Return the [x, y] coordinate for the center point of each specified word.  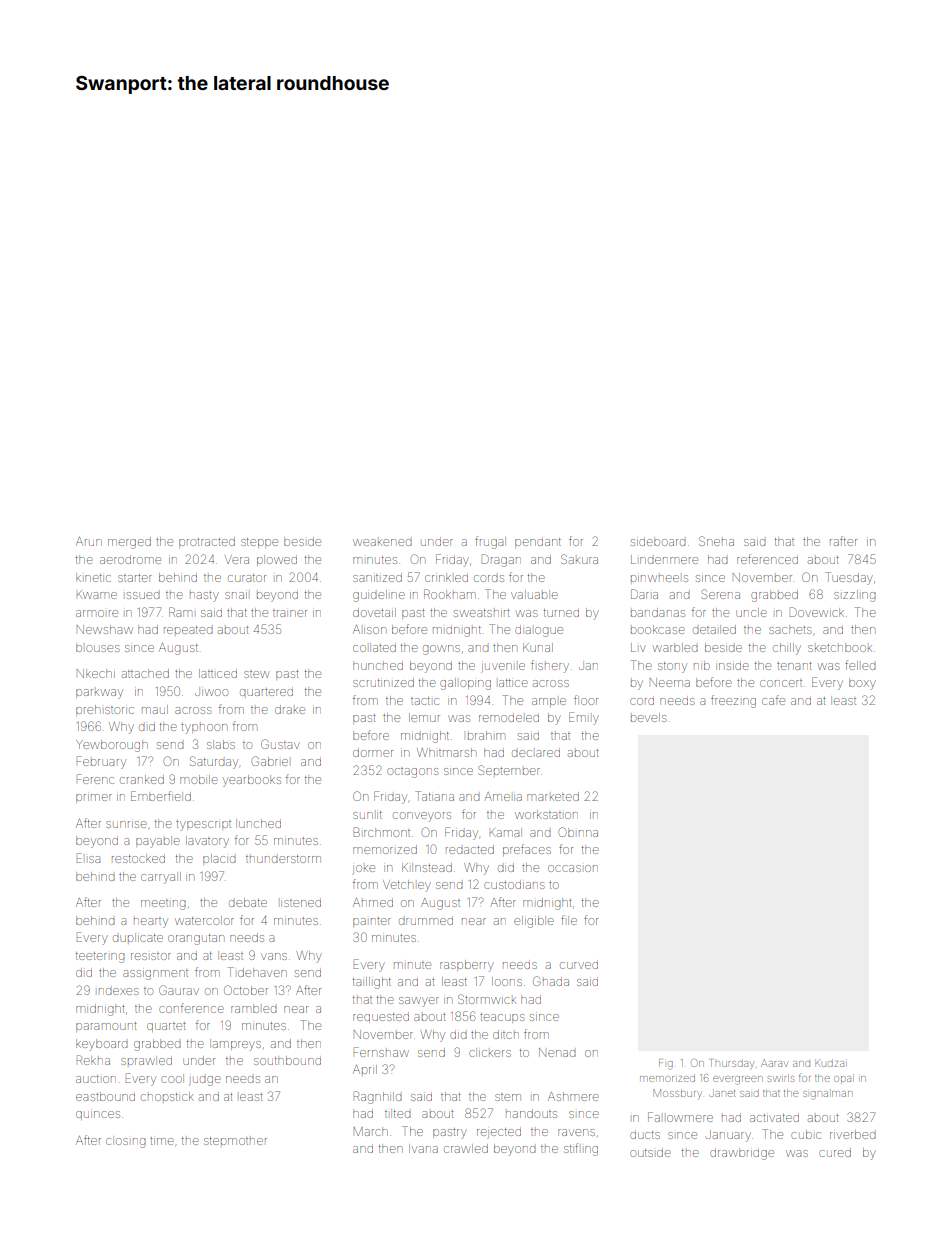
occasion [573, 868]
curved [579, 964]
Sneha [716, 541]
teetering [100, 957]
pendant [538, 542]
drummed [426, 920]
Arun [89, 541]
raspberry [467, 966]
